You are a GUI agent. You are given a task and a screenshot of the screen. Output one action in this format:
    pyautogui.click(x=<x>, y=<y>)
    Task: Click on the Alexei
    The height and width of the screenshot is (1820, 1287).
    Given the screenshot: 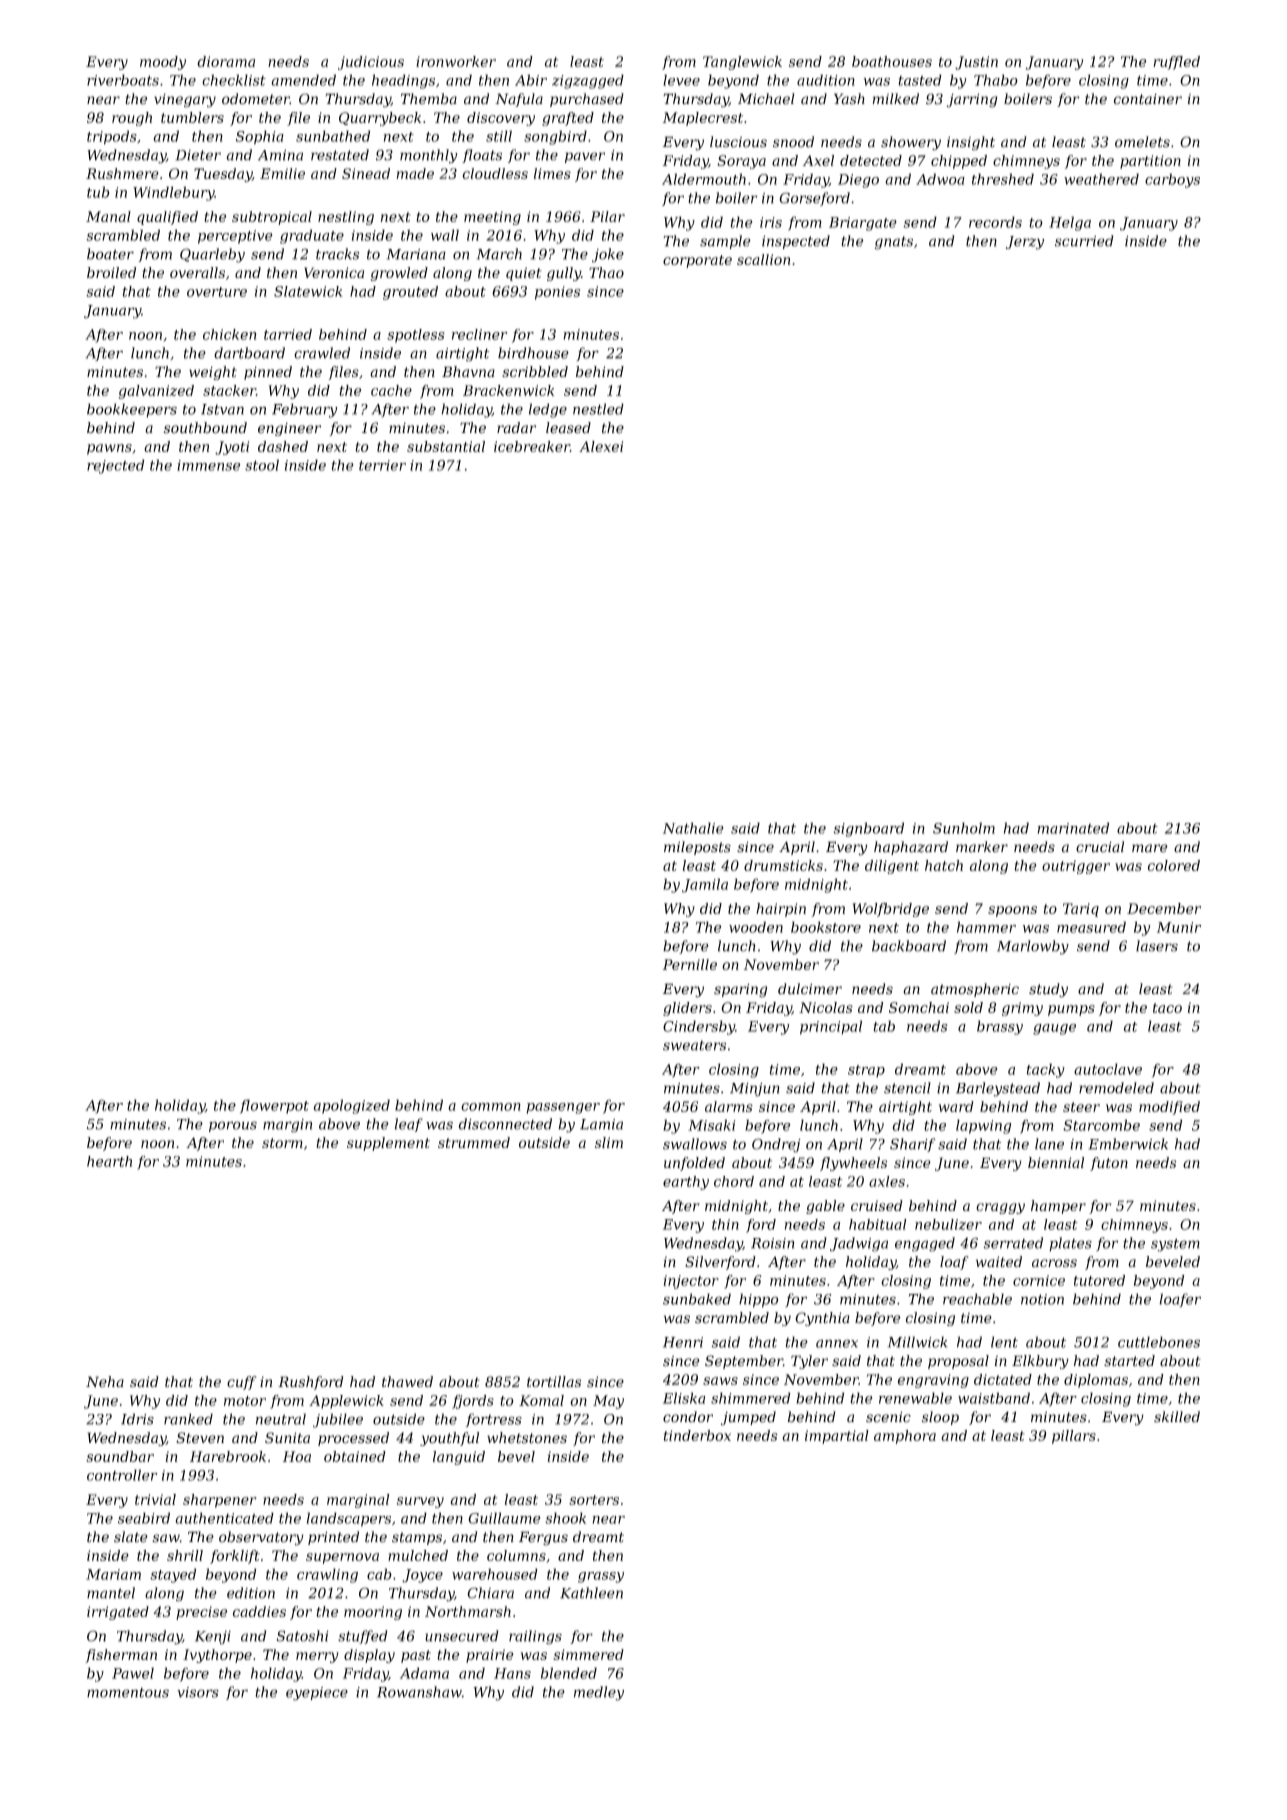 What is the action you would take?
    pyautogui.click(x=601, y=446)
